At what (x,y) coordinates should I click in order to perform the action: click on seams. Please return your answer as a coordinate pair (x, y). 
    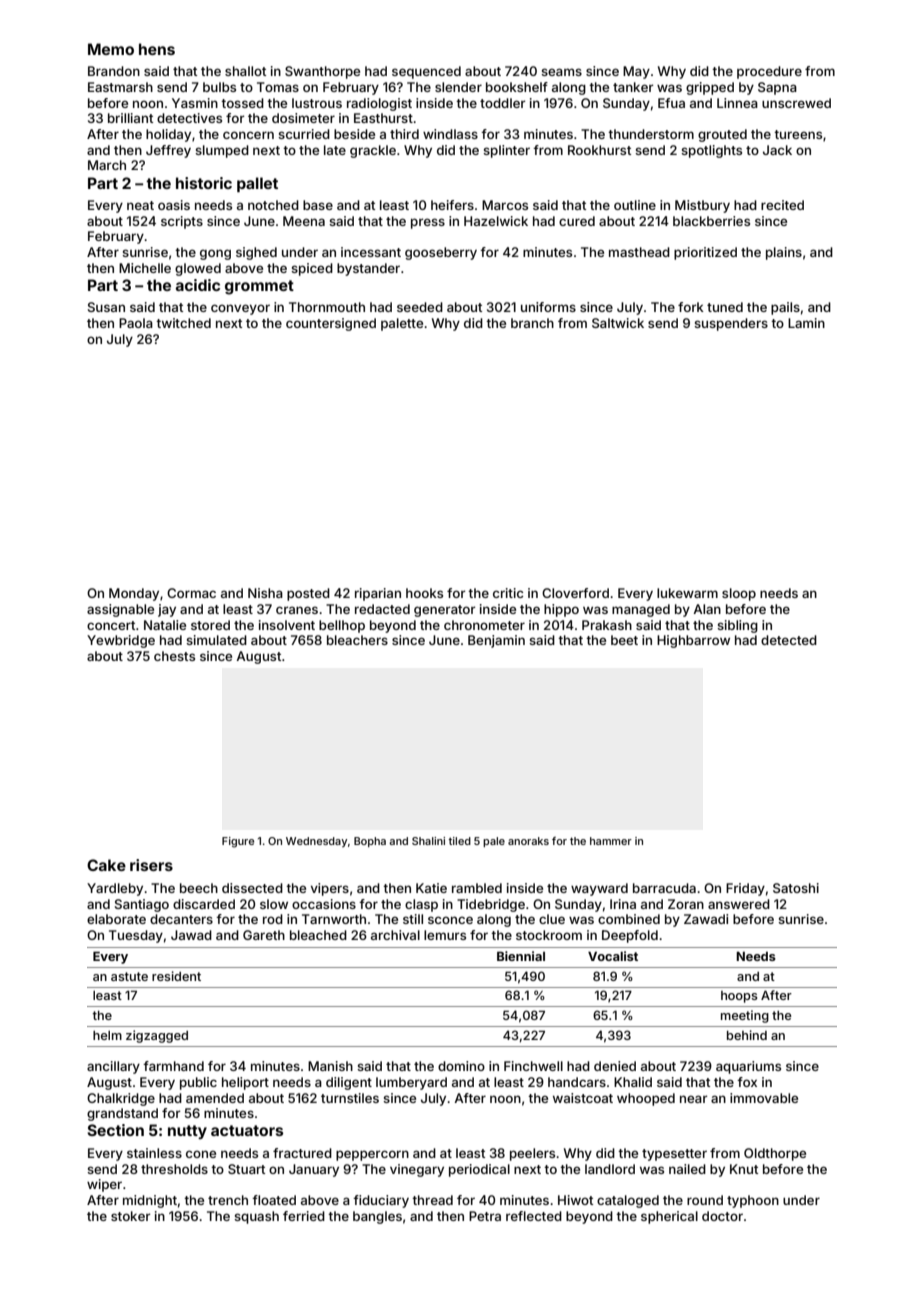
    Looking at the image, I should click on (561, 72).
